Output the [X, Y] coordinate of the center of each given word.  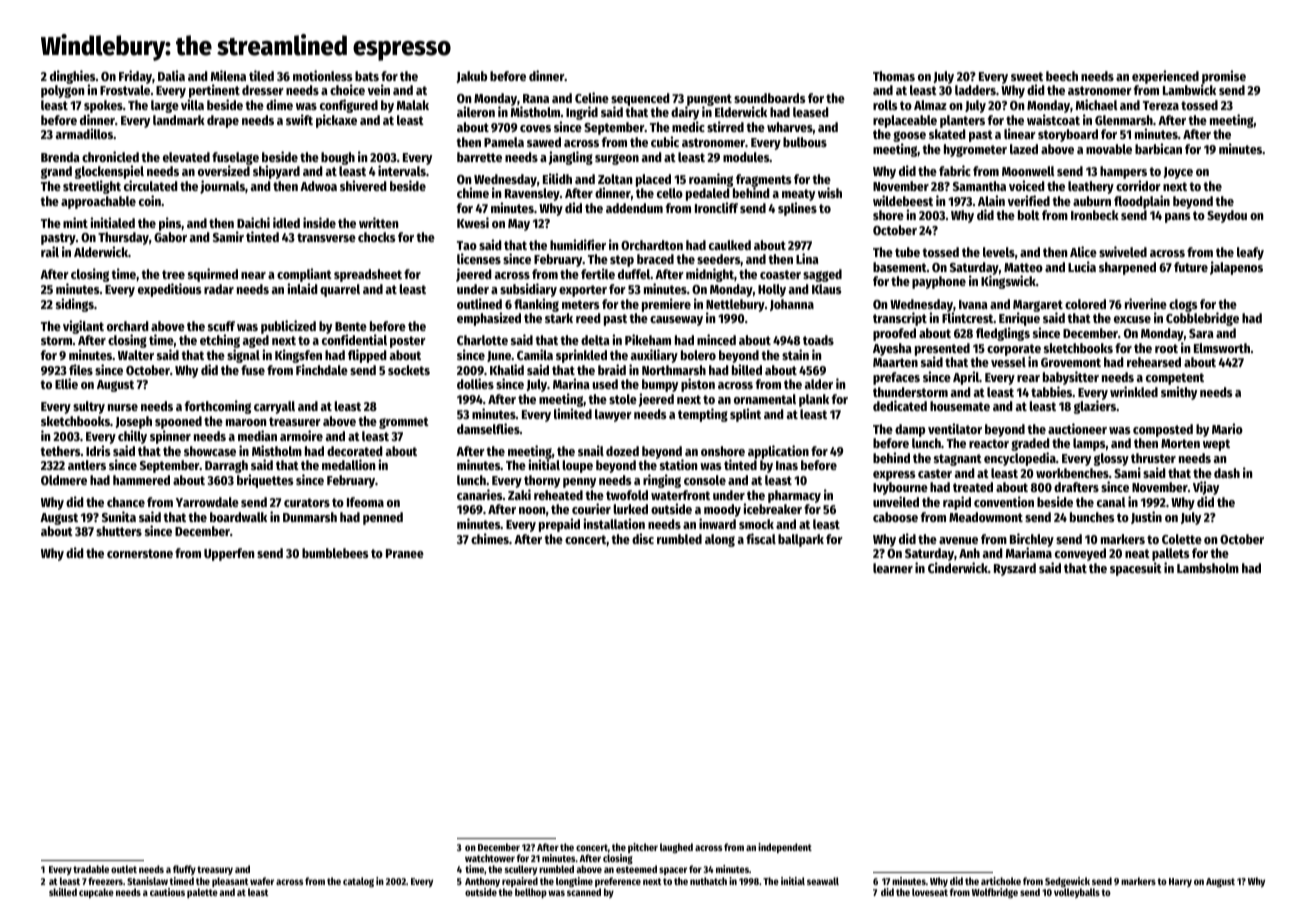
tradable [91, 869]
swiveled [1123, 251]
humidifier [578, 244]
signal [243, 356]
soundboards [769, 98]
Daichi [253, 222]
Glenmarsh [1124, 120]
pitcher [643, 848]
